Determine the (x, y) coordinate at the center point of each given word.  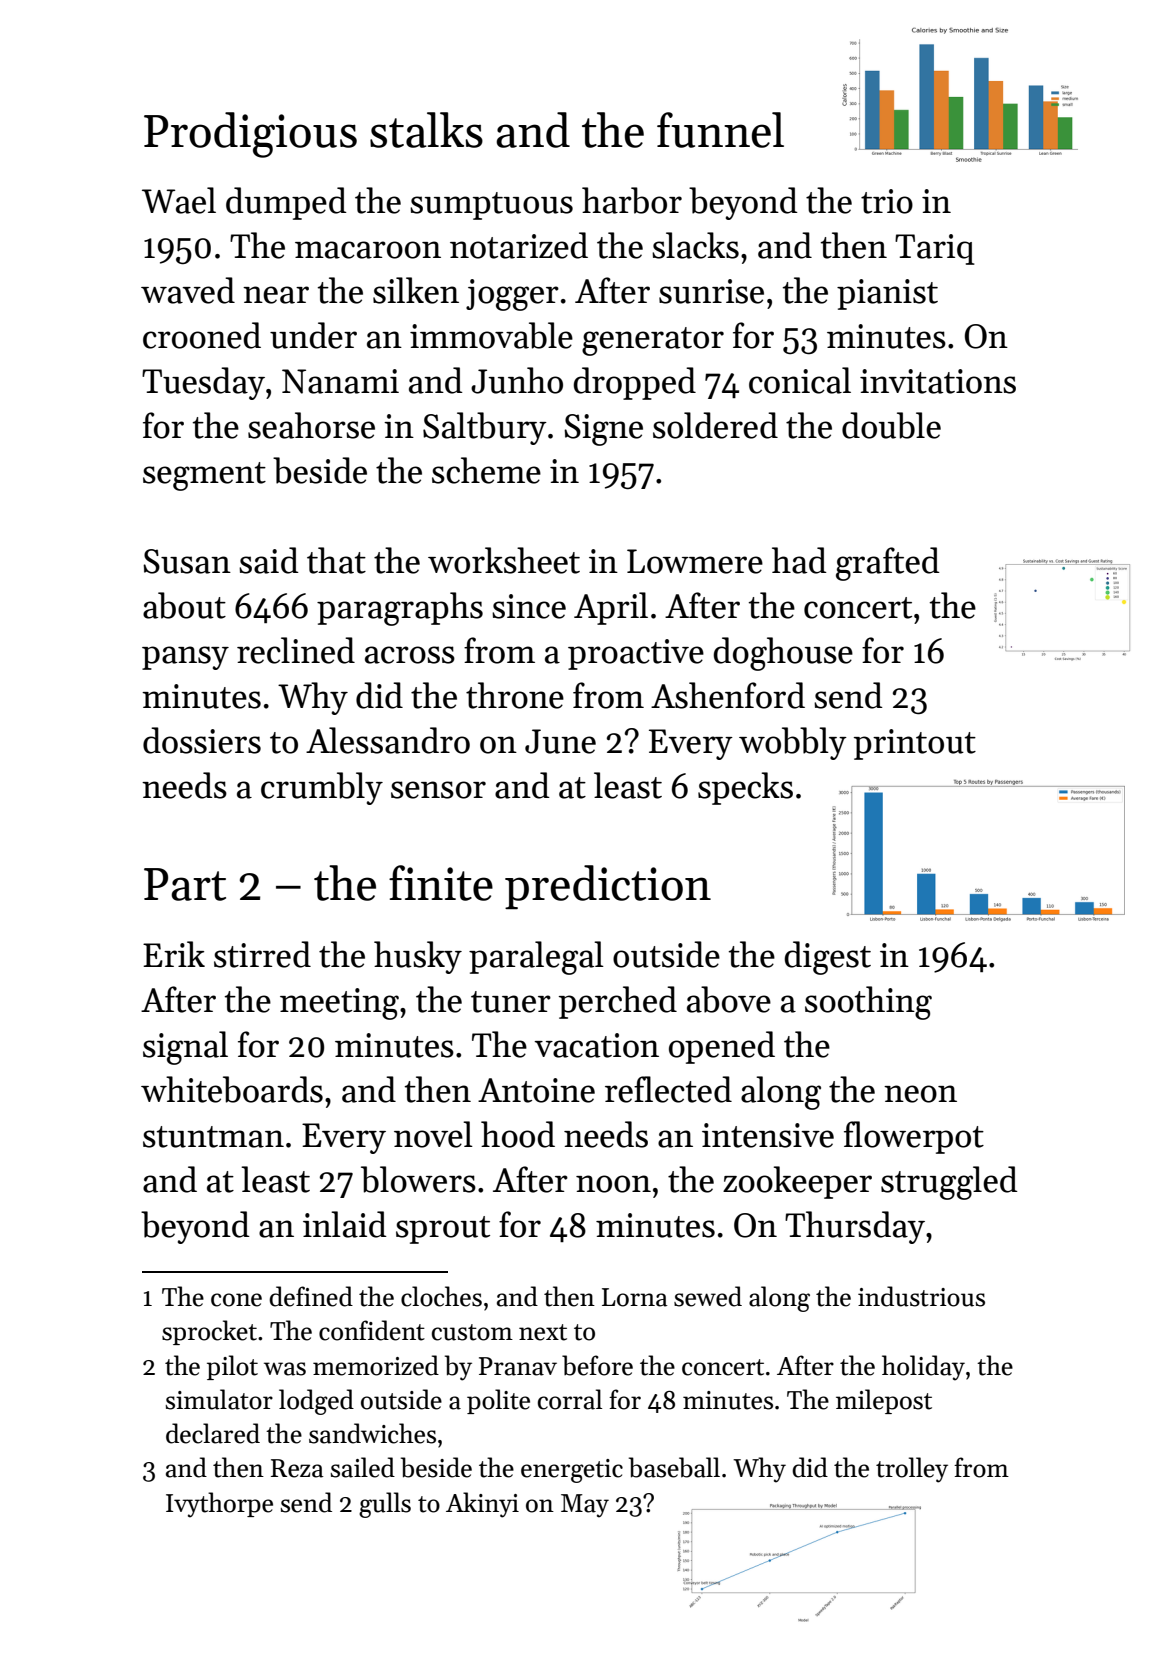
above (729, 999)
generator (653, 341)
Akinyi (482, 1505)
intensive (768, 1135)
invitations (938, 381)
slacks (695, 245)
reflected (668, 1089)
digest (827, 958)
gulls (385, 1505)
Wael (179, 200)
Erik (174, 954)
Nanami (340, 381)
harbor (632, 200)
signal (185, 1048)
